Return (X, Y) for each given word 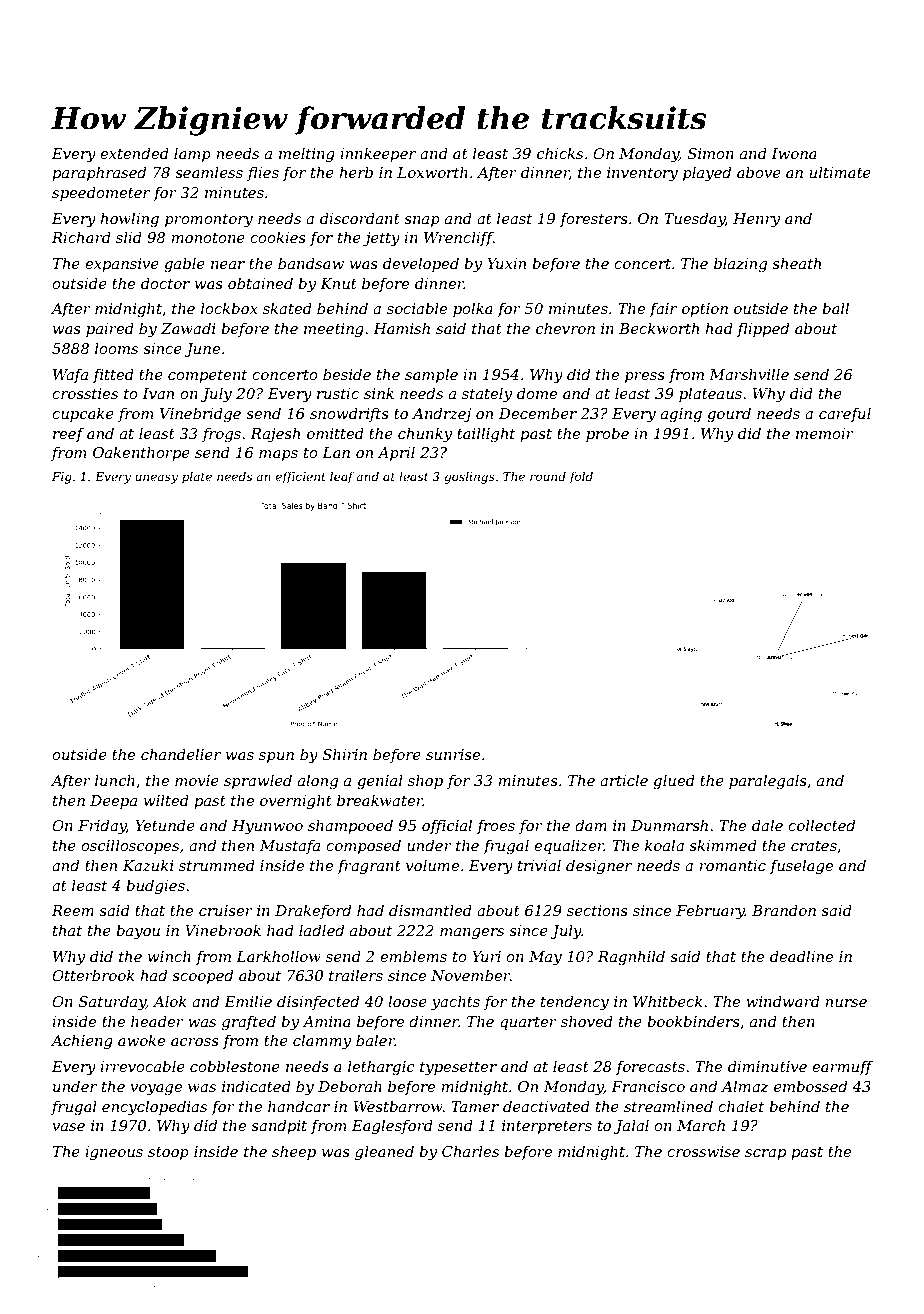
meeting (334, 330)
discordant (360, 218)
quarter (528, 1023)
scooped (202, 976)
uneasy (156, 479)
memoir (825, 433)
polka (473, 309)
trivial (539, 865)
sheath (796, 263)
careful (845, 414)
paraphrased (99, 173)
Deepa (113, 802)
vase (68, 1127)
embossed (810, 1086)
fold (581, 477)
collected (821, 825)
